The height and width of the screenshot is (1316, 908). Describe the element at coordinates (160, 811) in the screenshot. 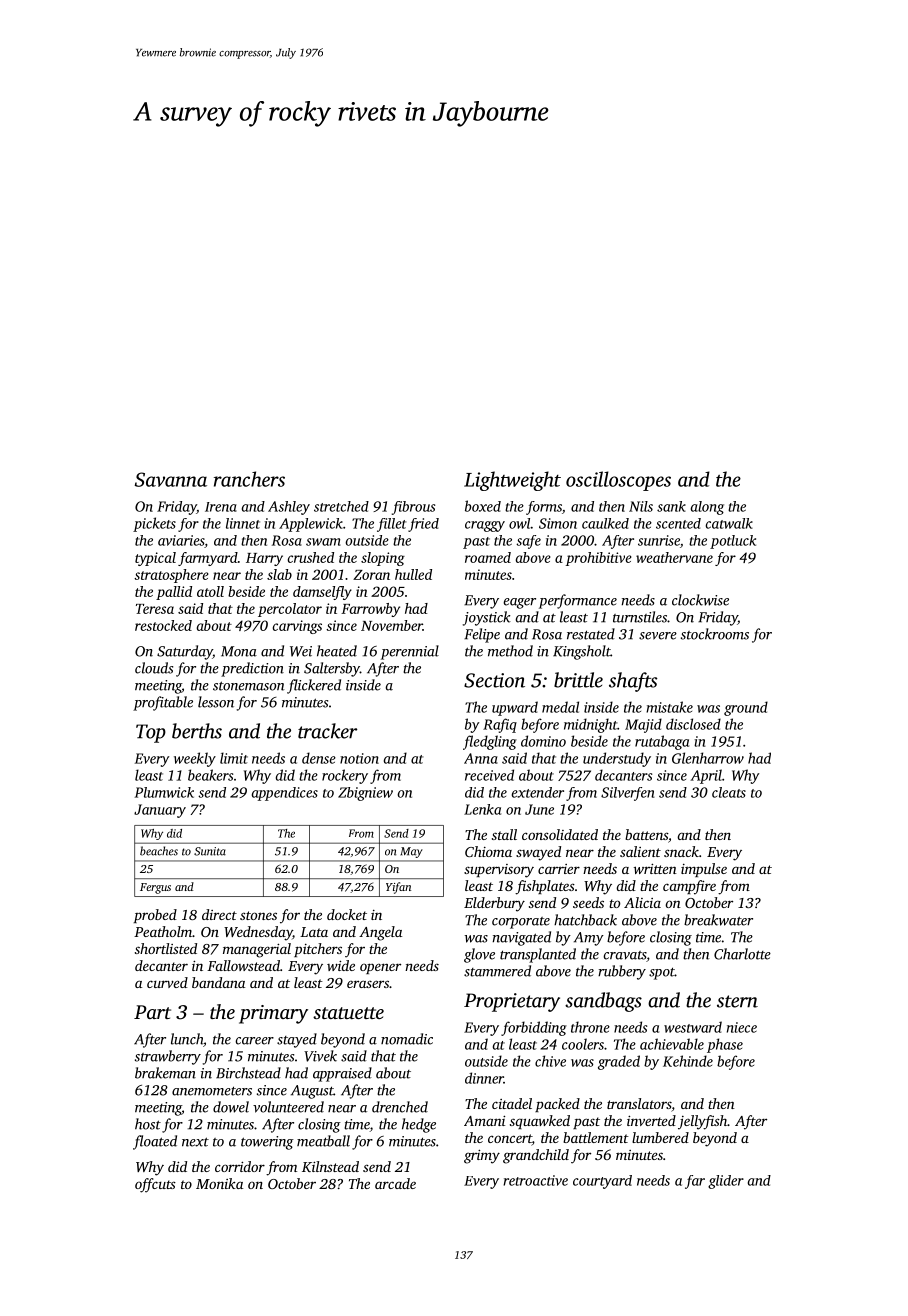

I see `January` at that location.
